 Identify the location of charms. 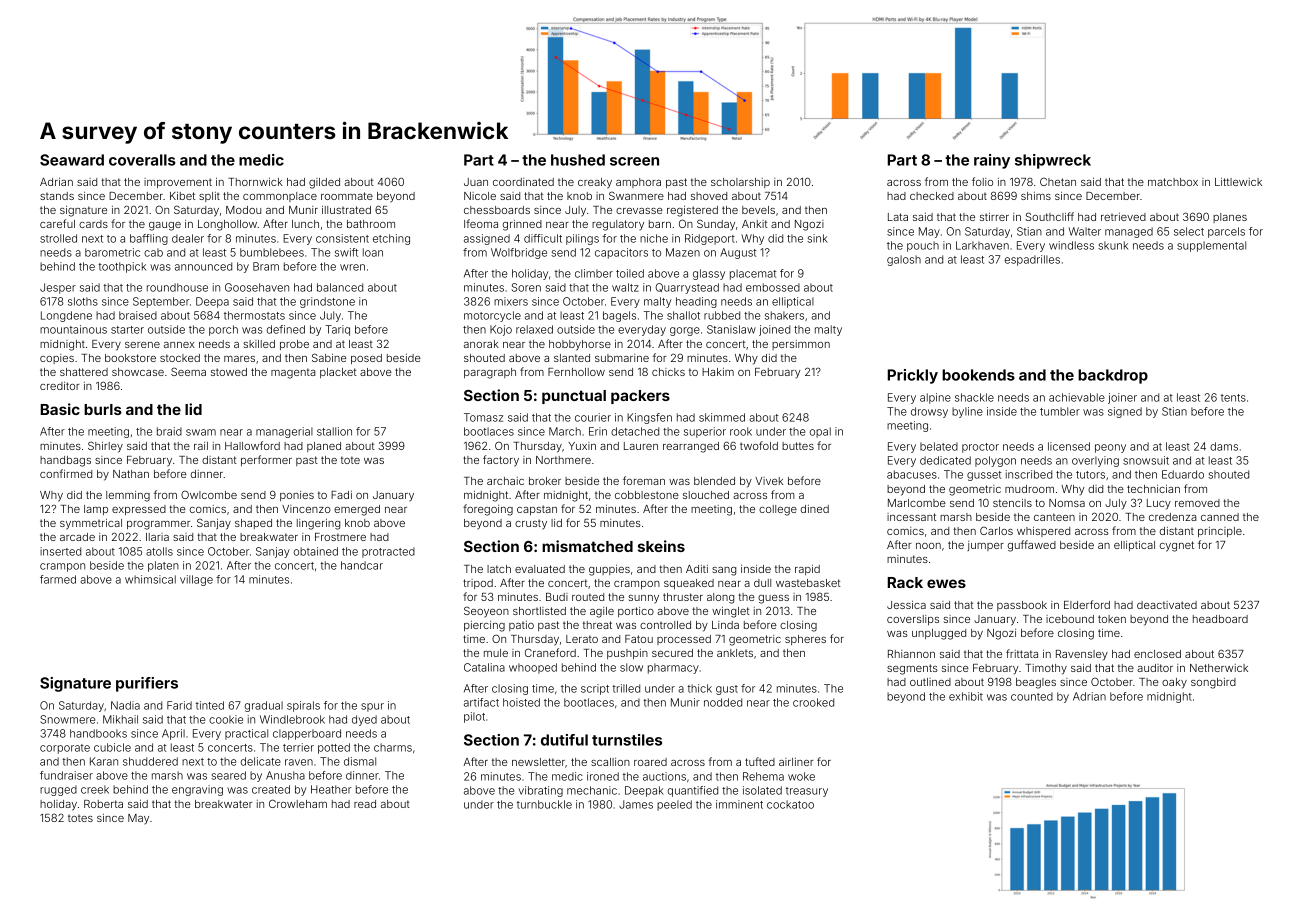
(393, 747).
